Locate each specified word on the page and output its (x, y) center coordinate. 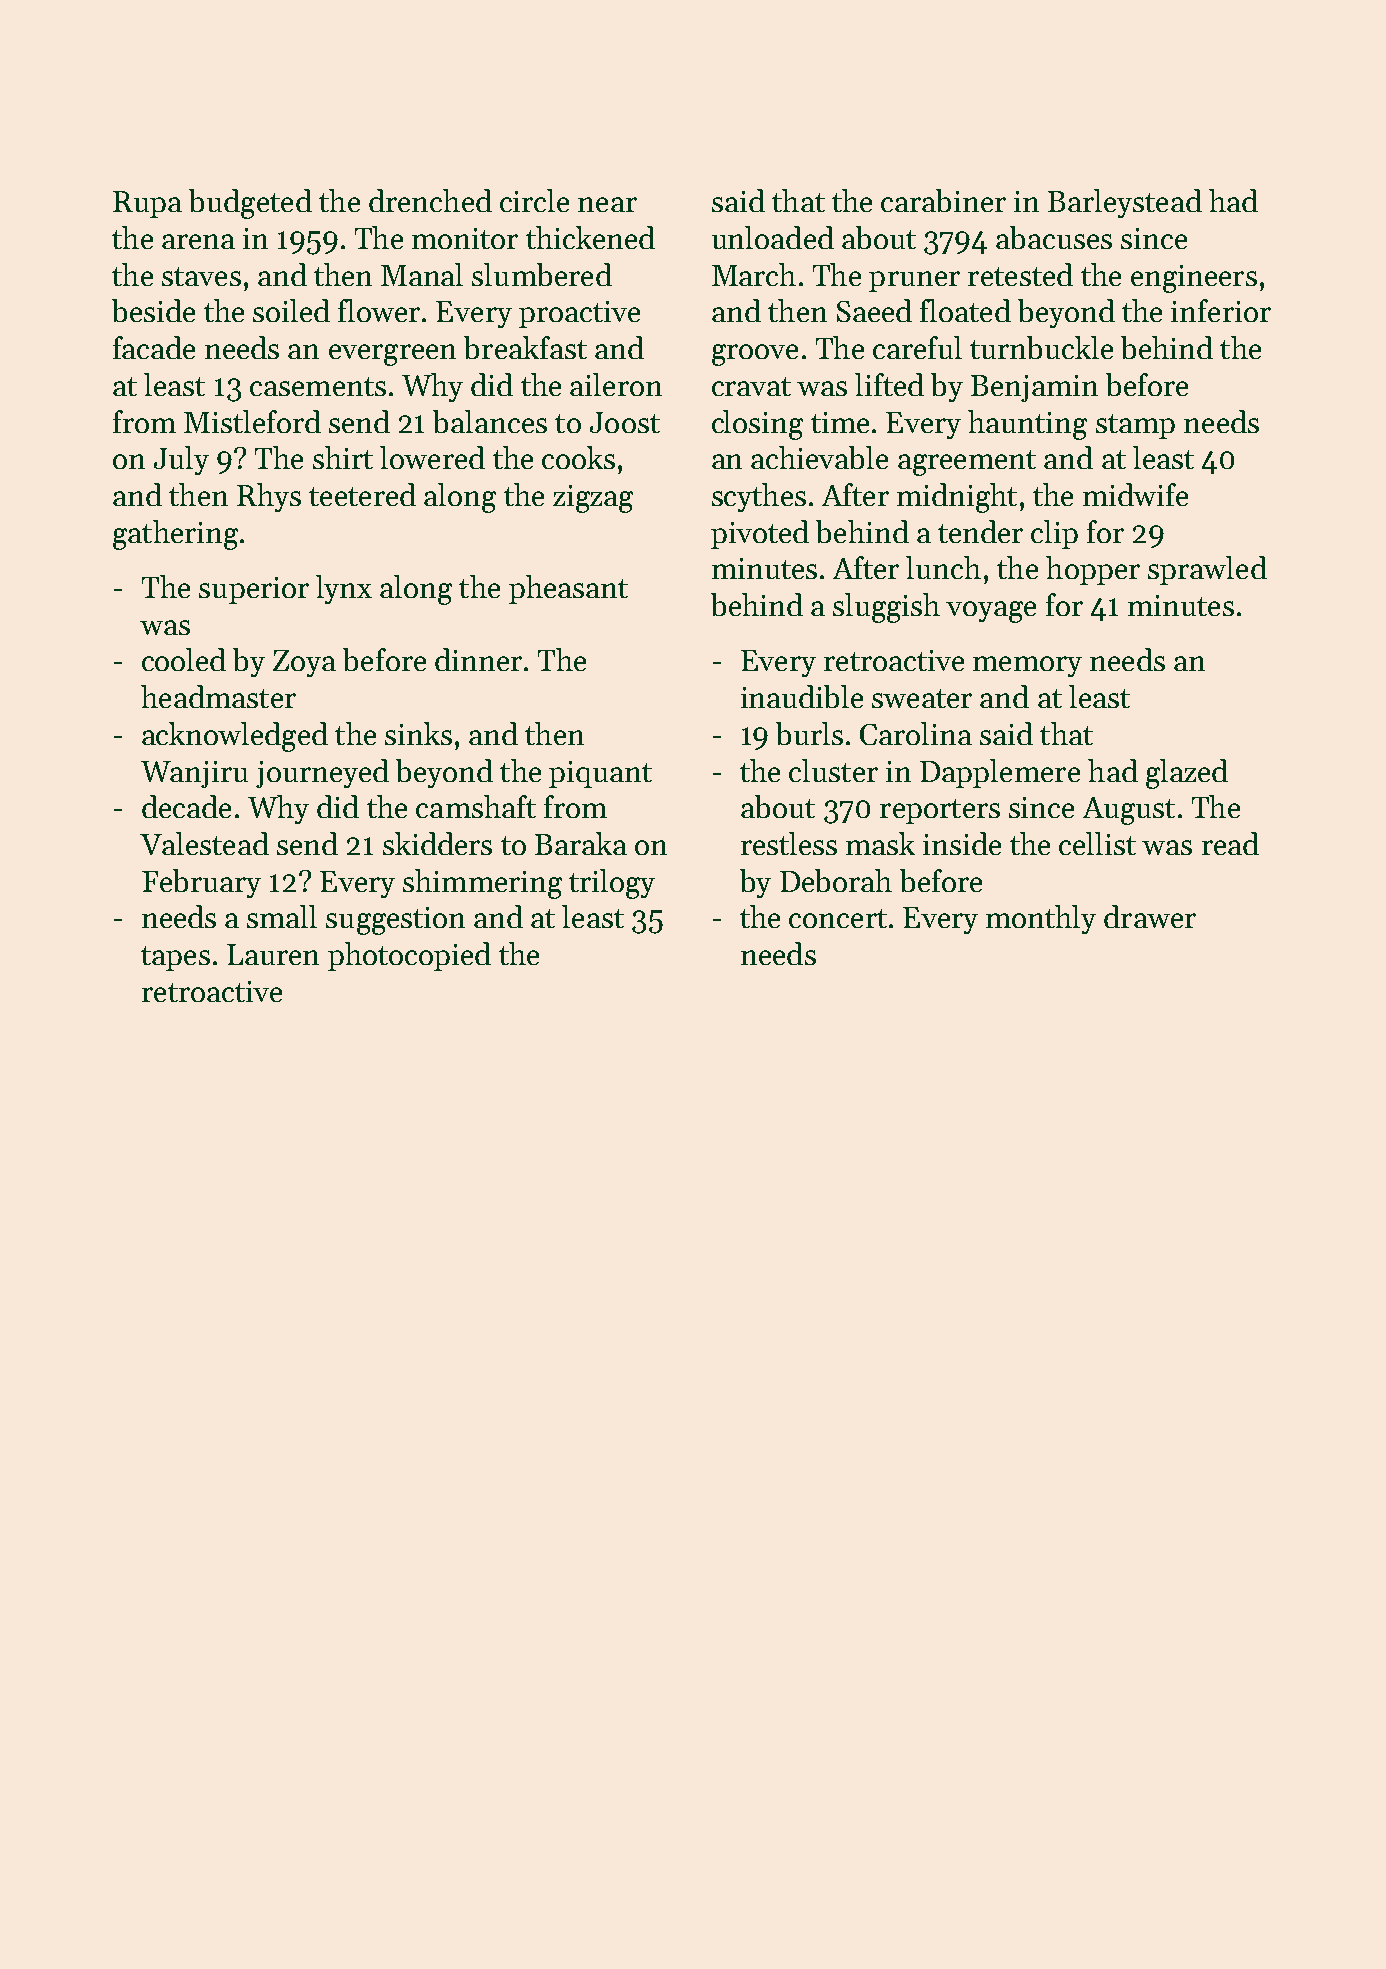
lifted (889, 384)
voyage (991, 612)
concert (838, 918)
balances (490, 421)
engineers (1194, 279)
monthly (1041, 919)
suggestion (395, 921)
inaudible (802, 696)
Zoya (304, 663)
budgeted (250, 204)
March (754, 274)
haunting (1027, 425)
